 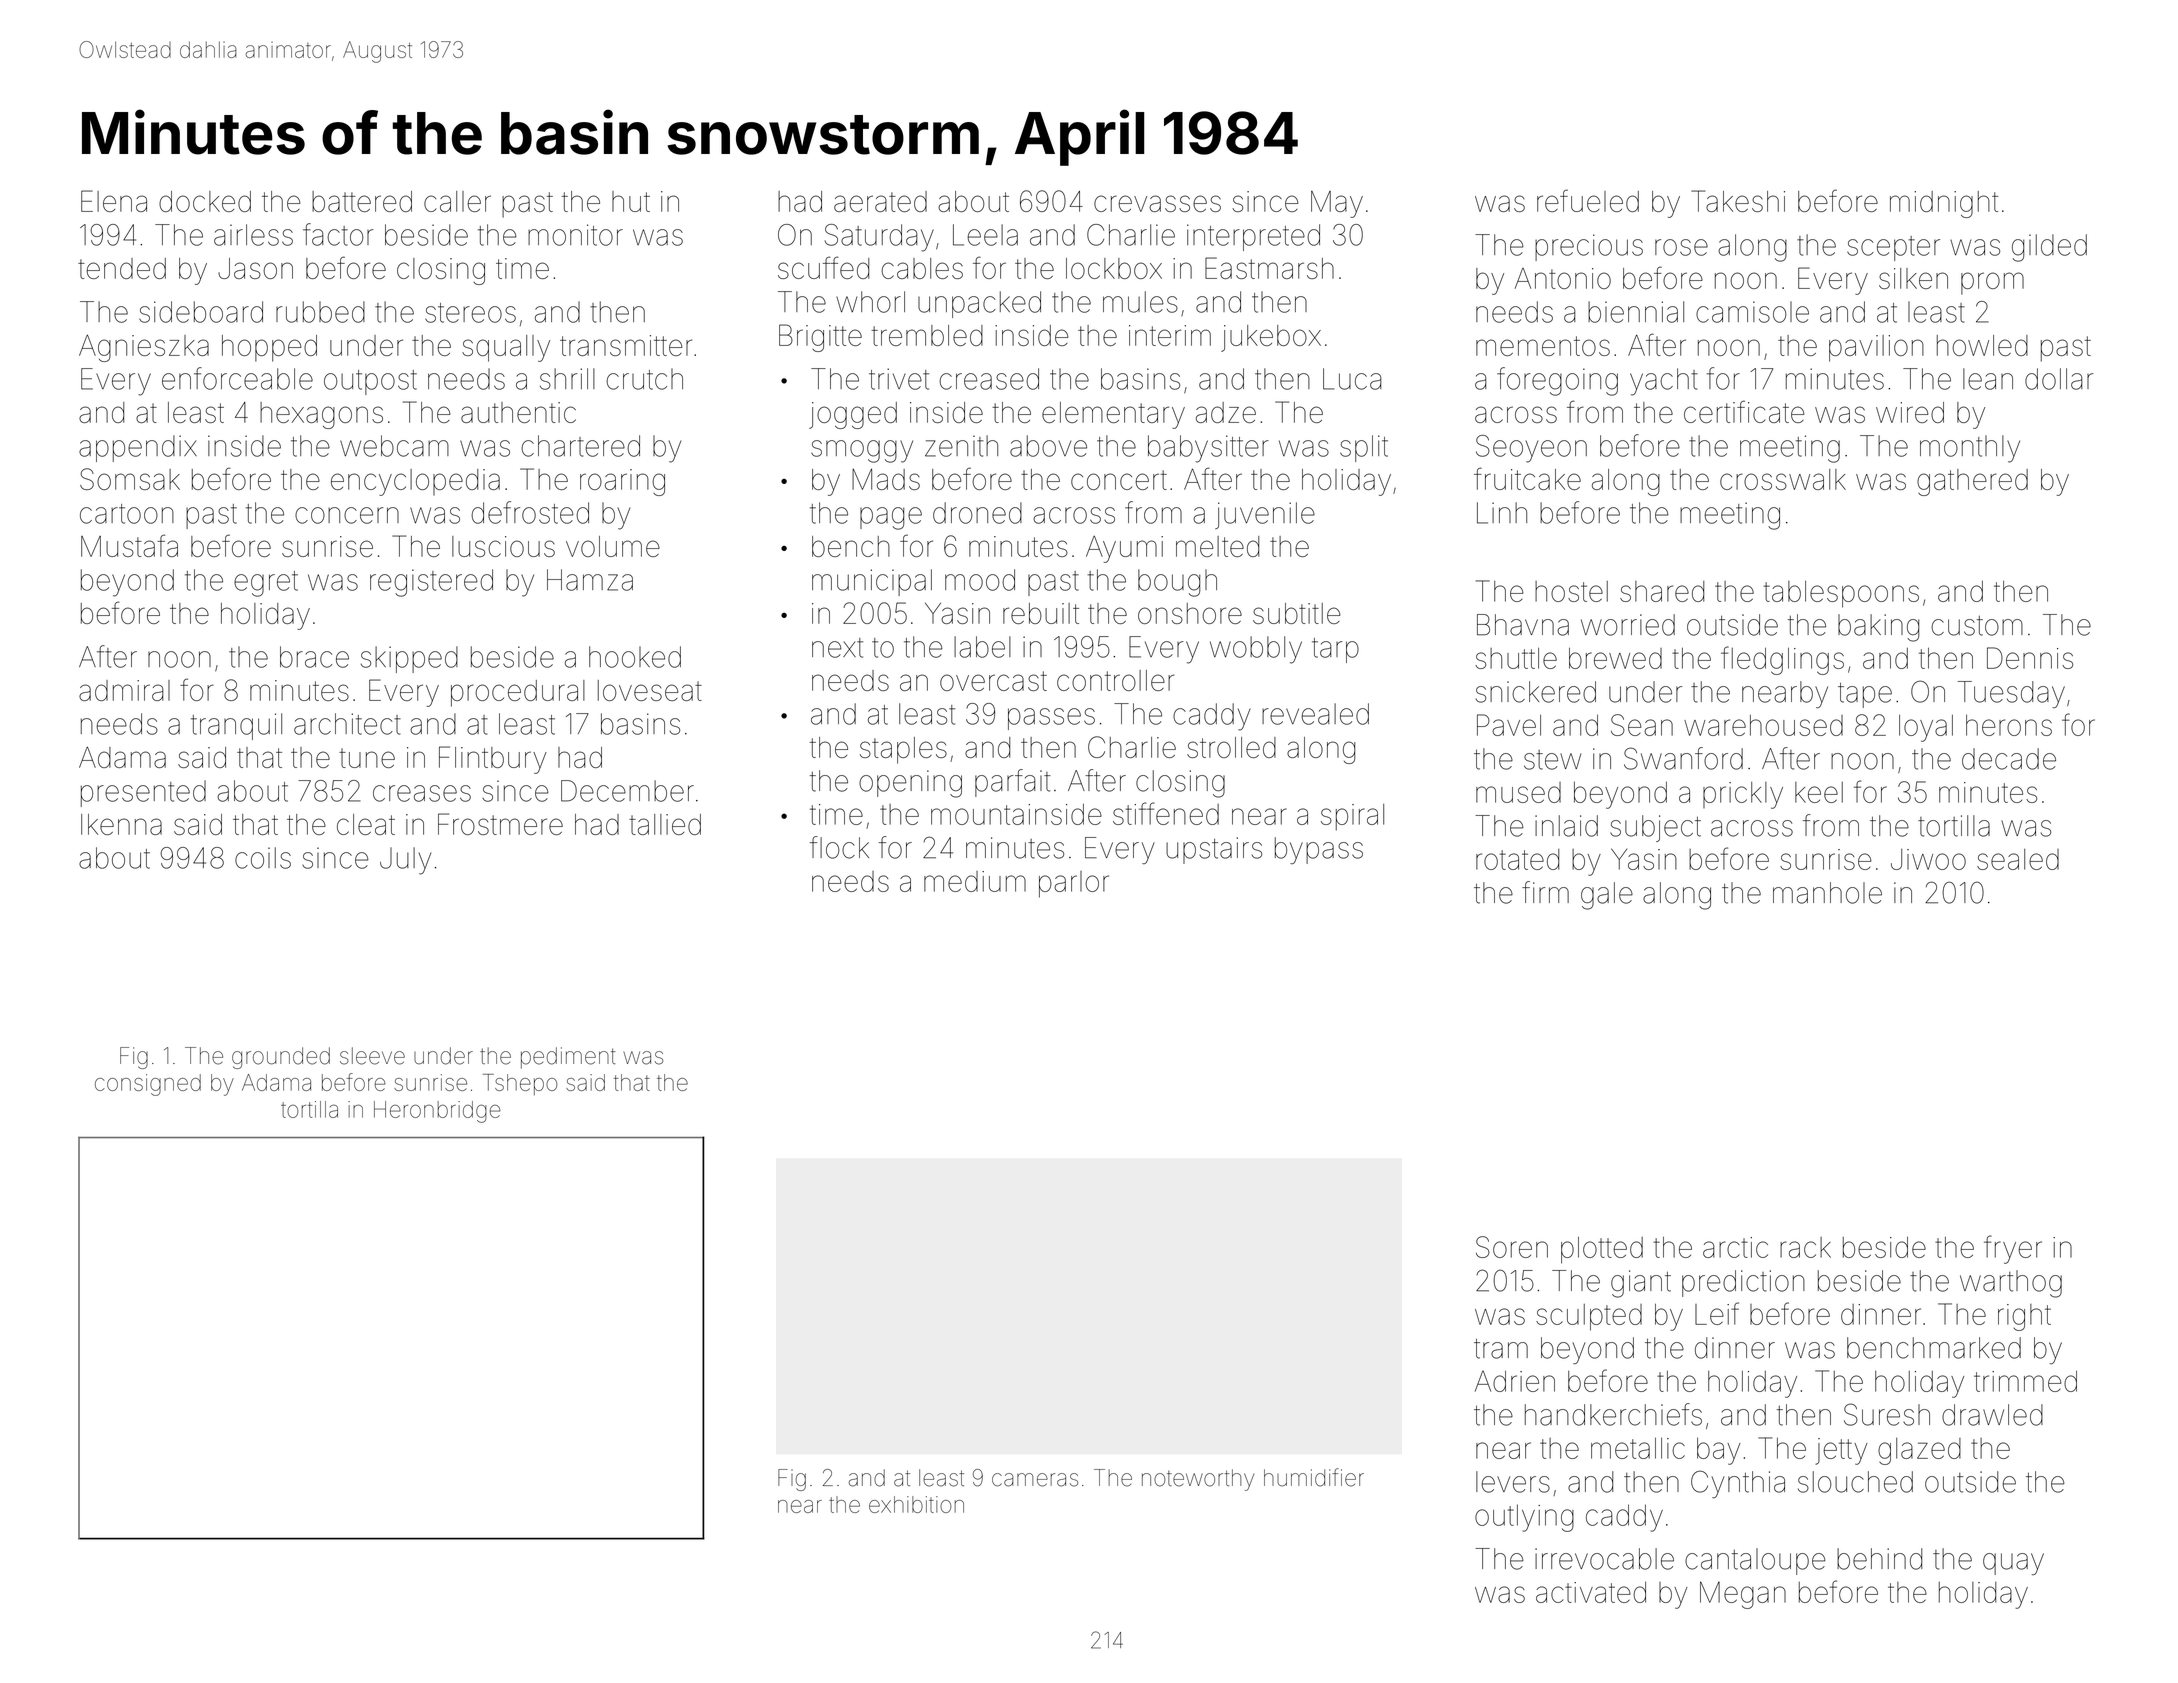 What do you see at coordinates (1604, 1559) in the document?
I see `irrevocable` at bounding box center [1604, 1559].
